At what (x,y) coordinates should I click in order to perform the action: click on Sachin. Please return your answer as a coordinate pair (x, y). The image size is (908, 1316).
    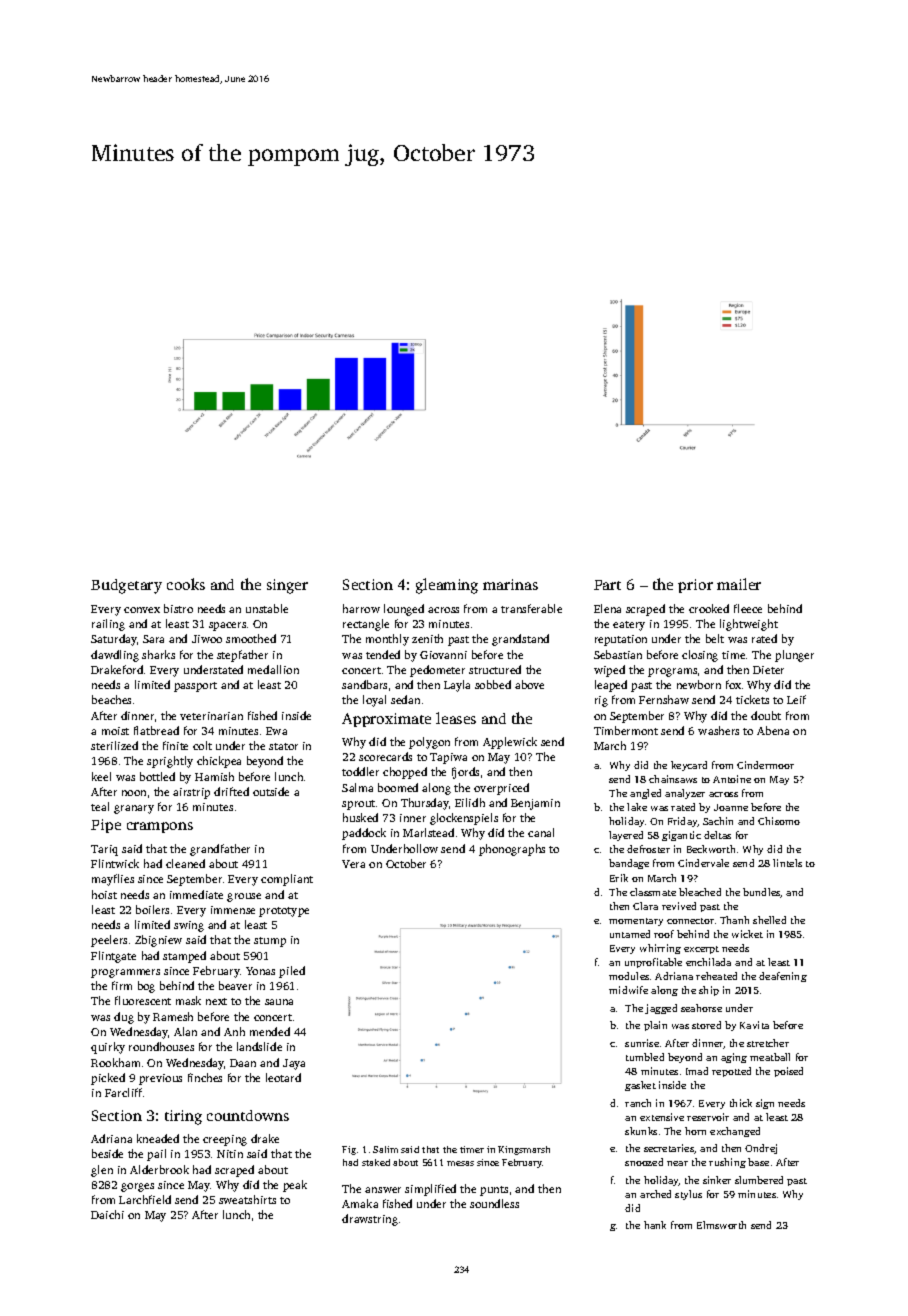
    Looking at the image, I should click on (718, 821).
